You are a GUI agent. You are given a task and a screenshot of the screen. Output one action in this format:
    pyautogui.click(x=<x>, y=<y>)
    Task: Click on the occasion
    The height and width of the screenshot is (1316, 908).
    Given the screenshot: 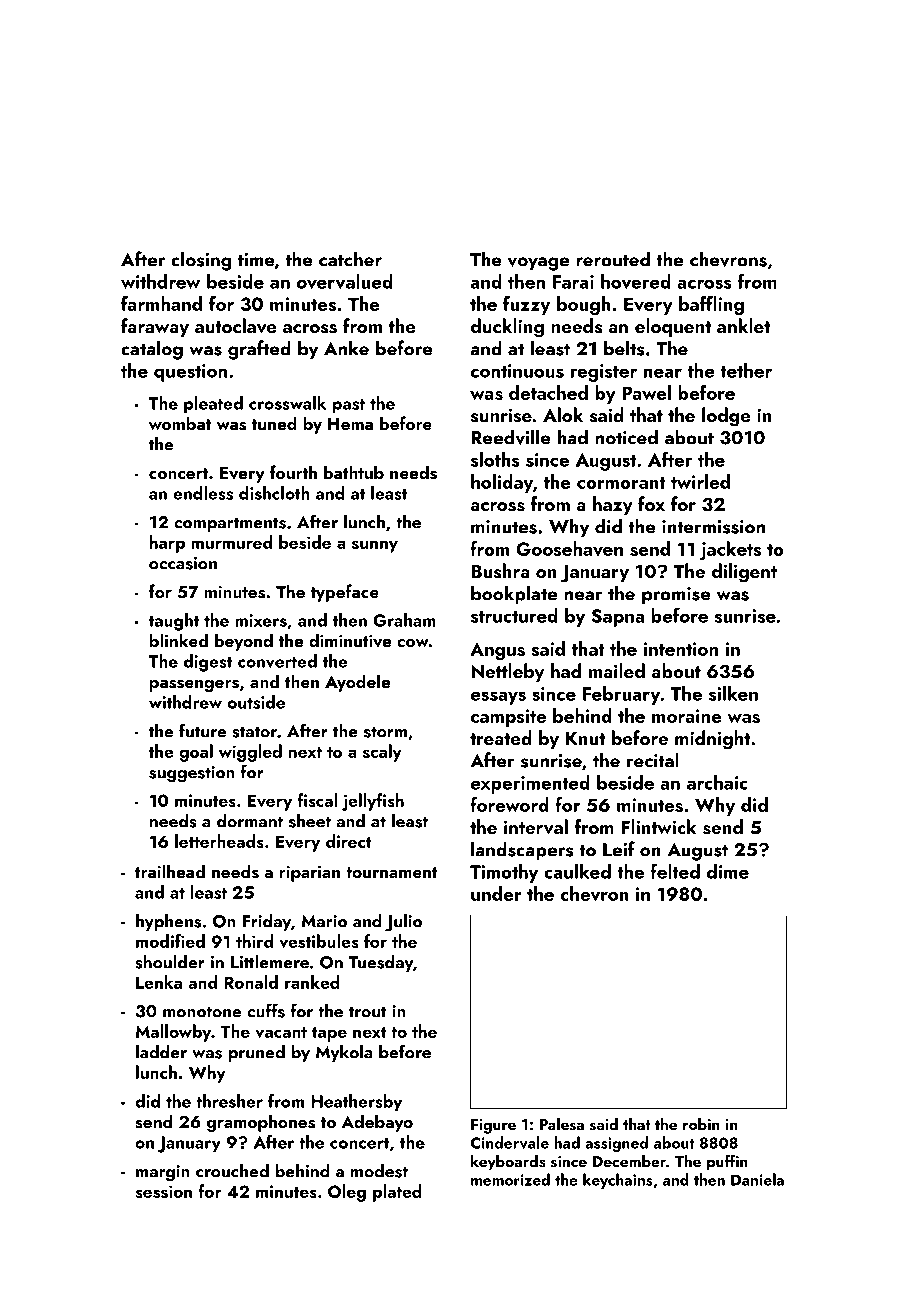 What is the action you would take?
    pyautogui.click(x=183, y=563)
